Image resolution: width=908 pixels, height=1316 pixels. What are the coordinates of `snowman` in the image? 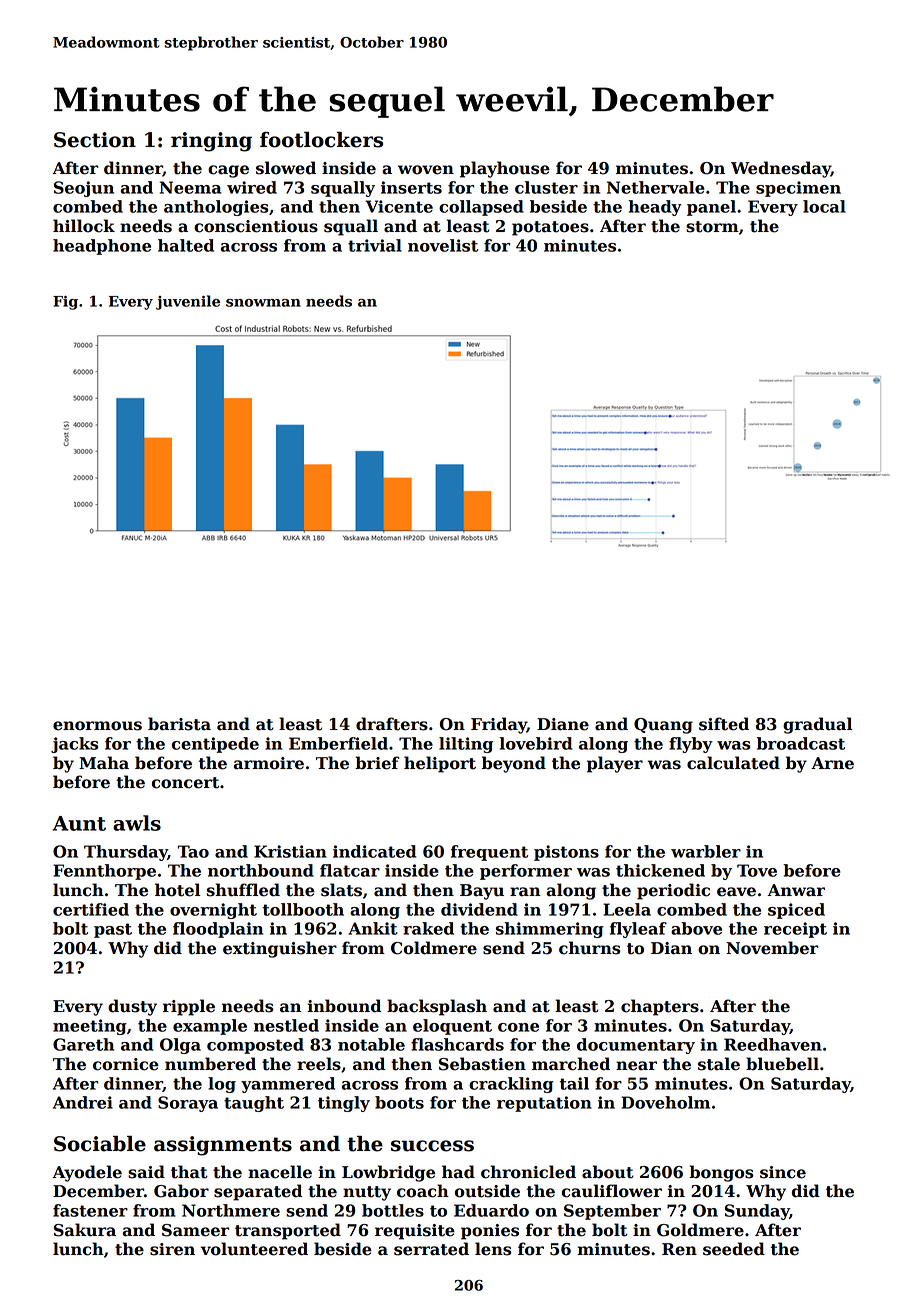 It's located at (263, 303).
